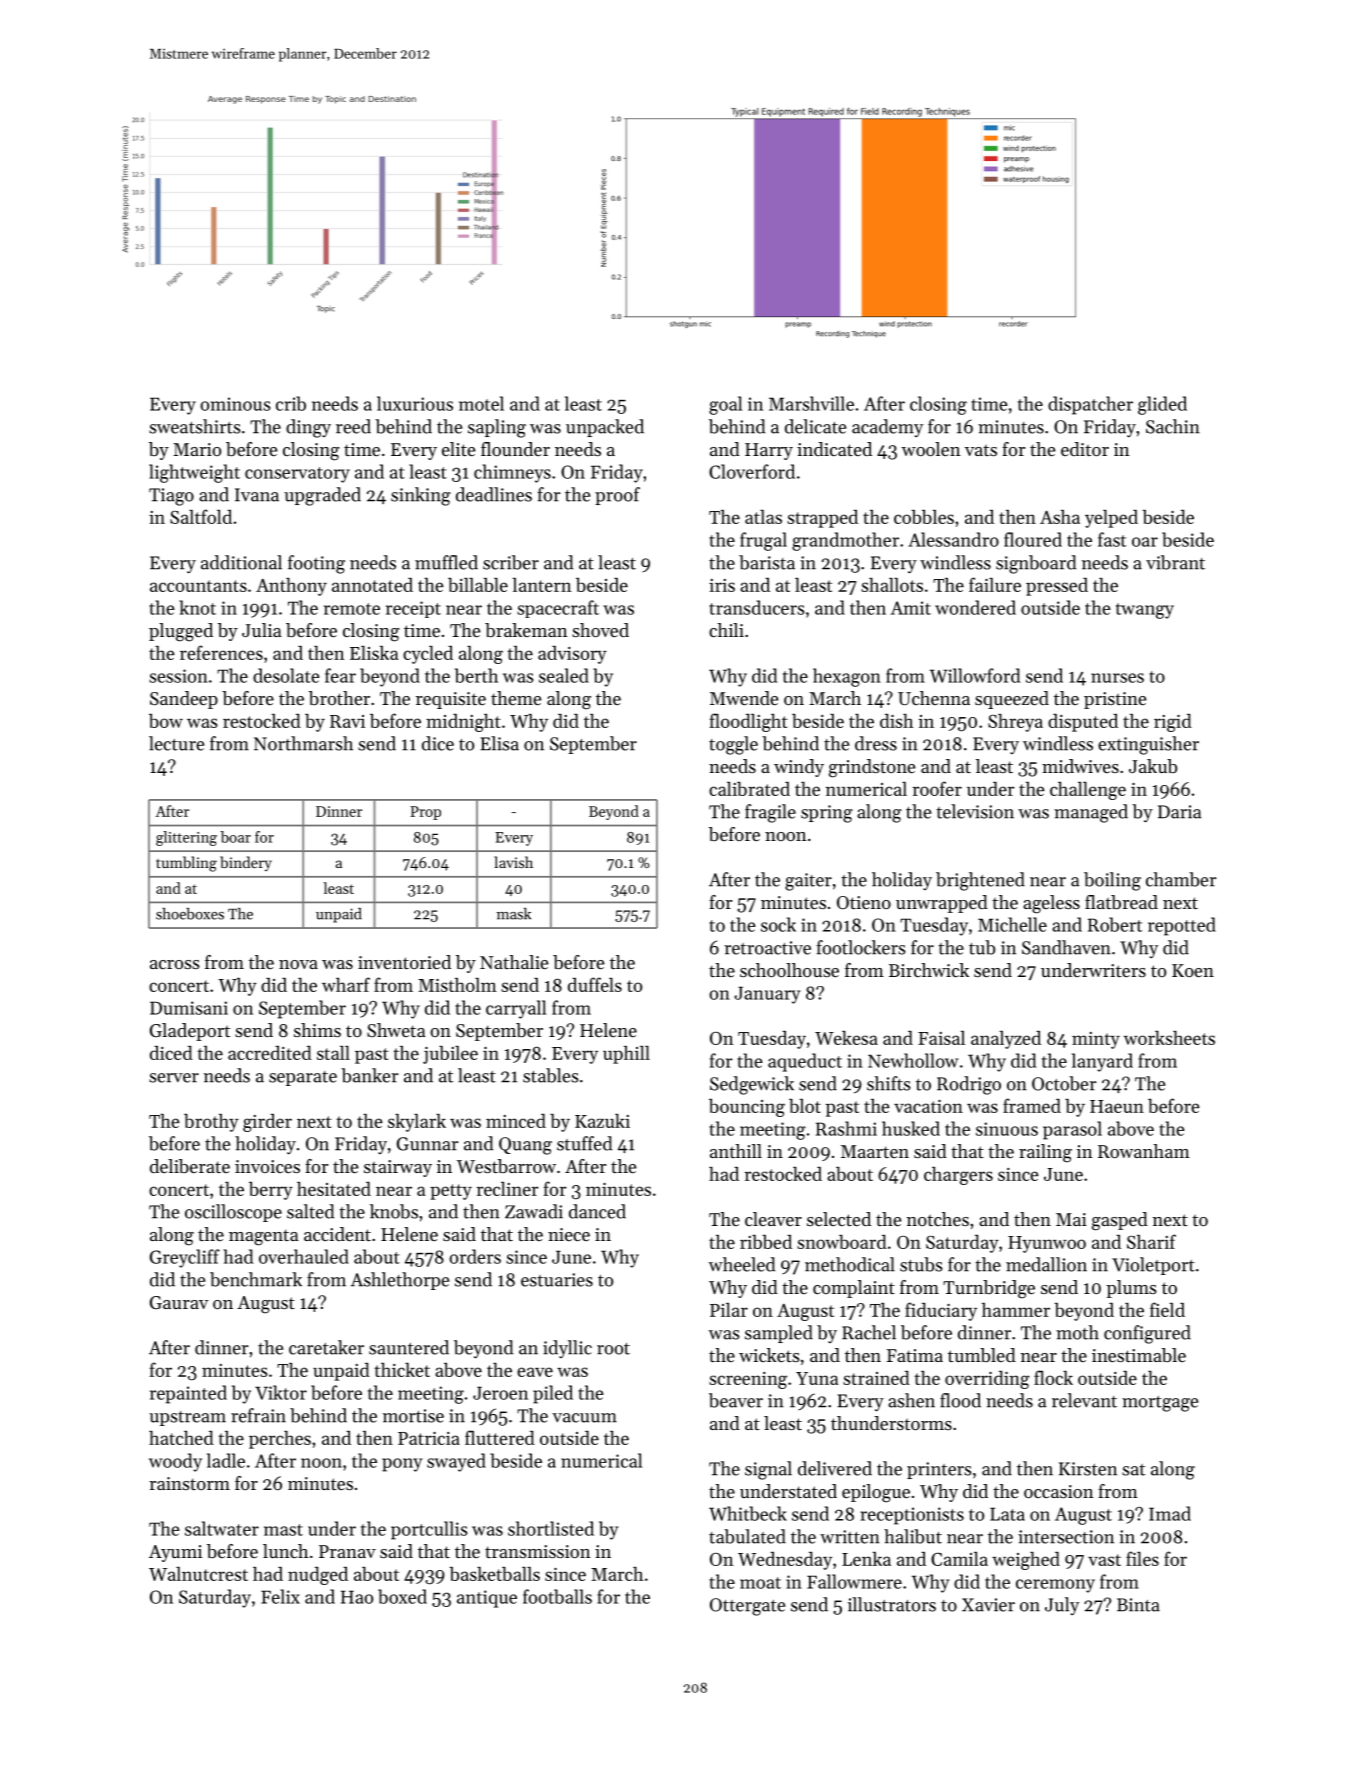 Image resolution: width=1366 pixels, height=1768 pixels. Describe the element at coordinates (584, 1418) in the image. I see `vacuum` at that location.
